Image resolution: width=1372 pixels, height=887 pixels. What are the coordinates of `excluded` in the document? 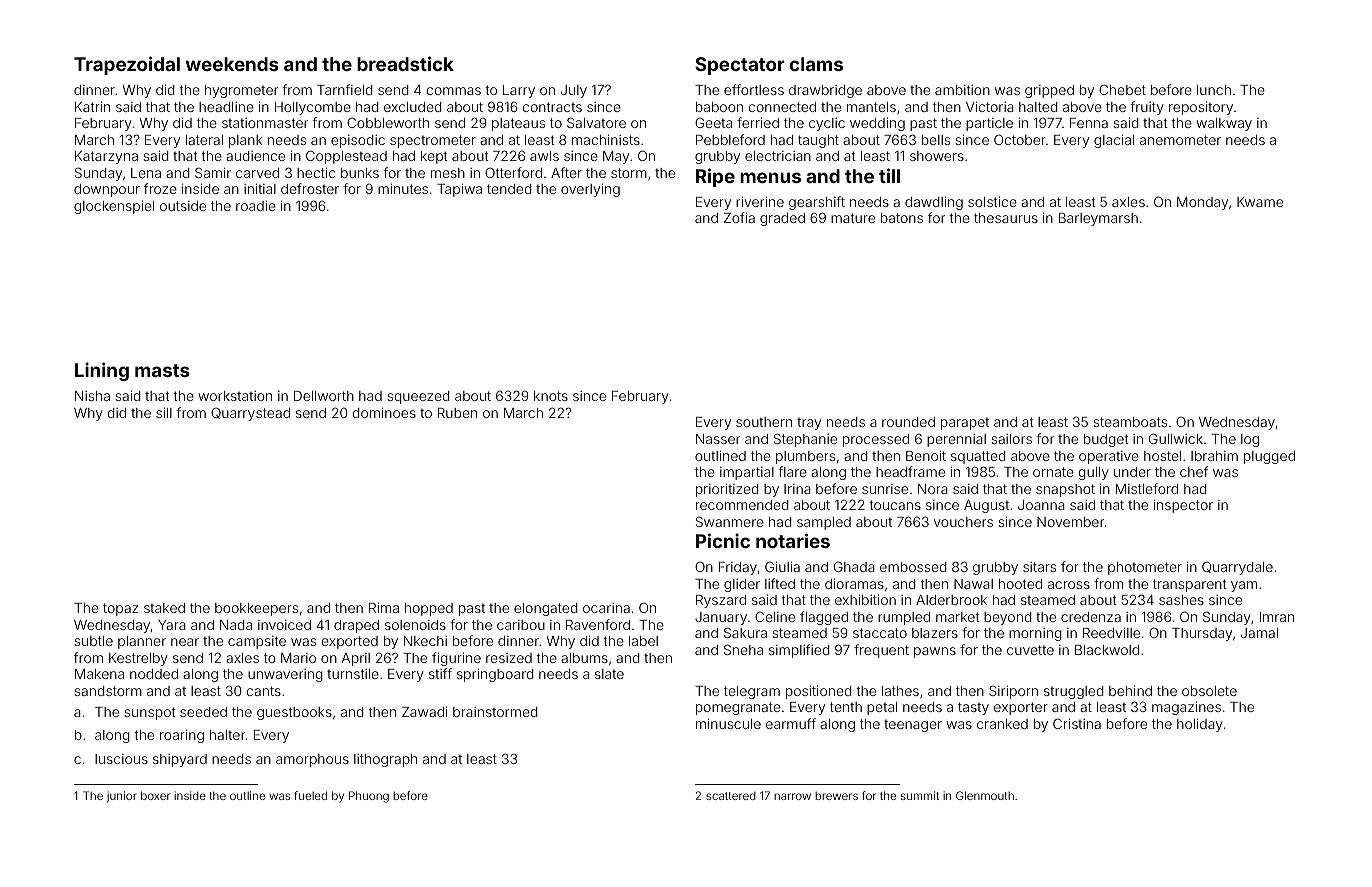 It's located at (413, 107).
